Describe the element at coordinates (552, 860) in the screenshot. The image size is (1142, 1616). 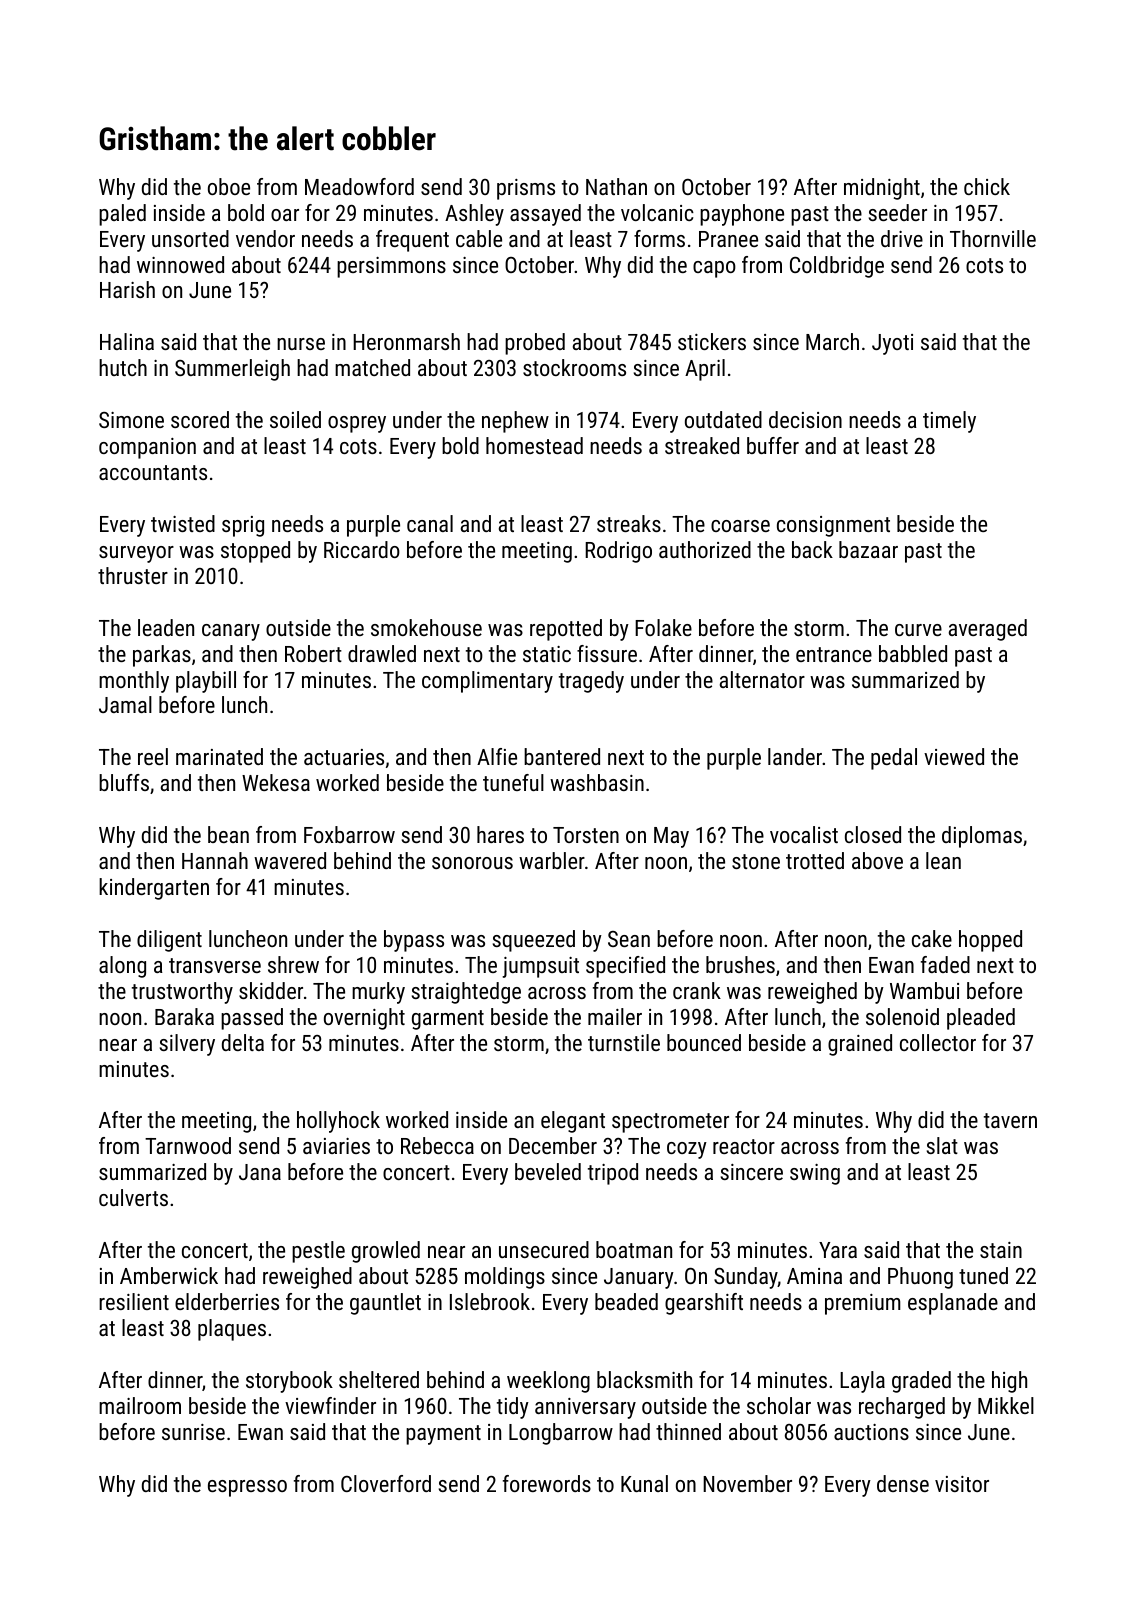
I see `warbler` at that location.
